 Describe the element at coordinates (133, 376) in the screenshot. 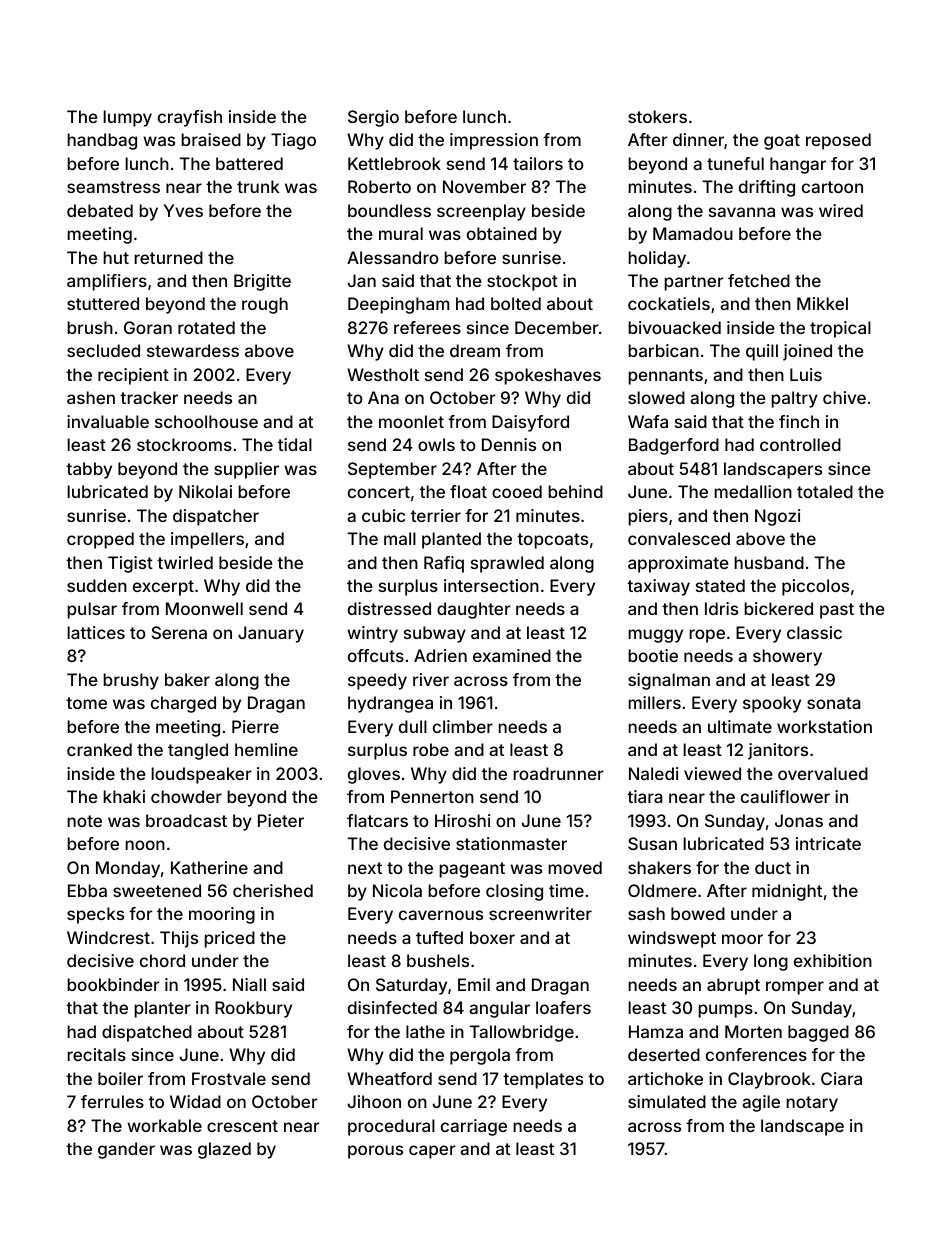

I see `recipient` at that location.
